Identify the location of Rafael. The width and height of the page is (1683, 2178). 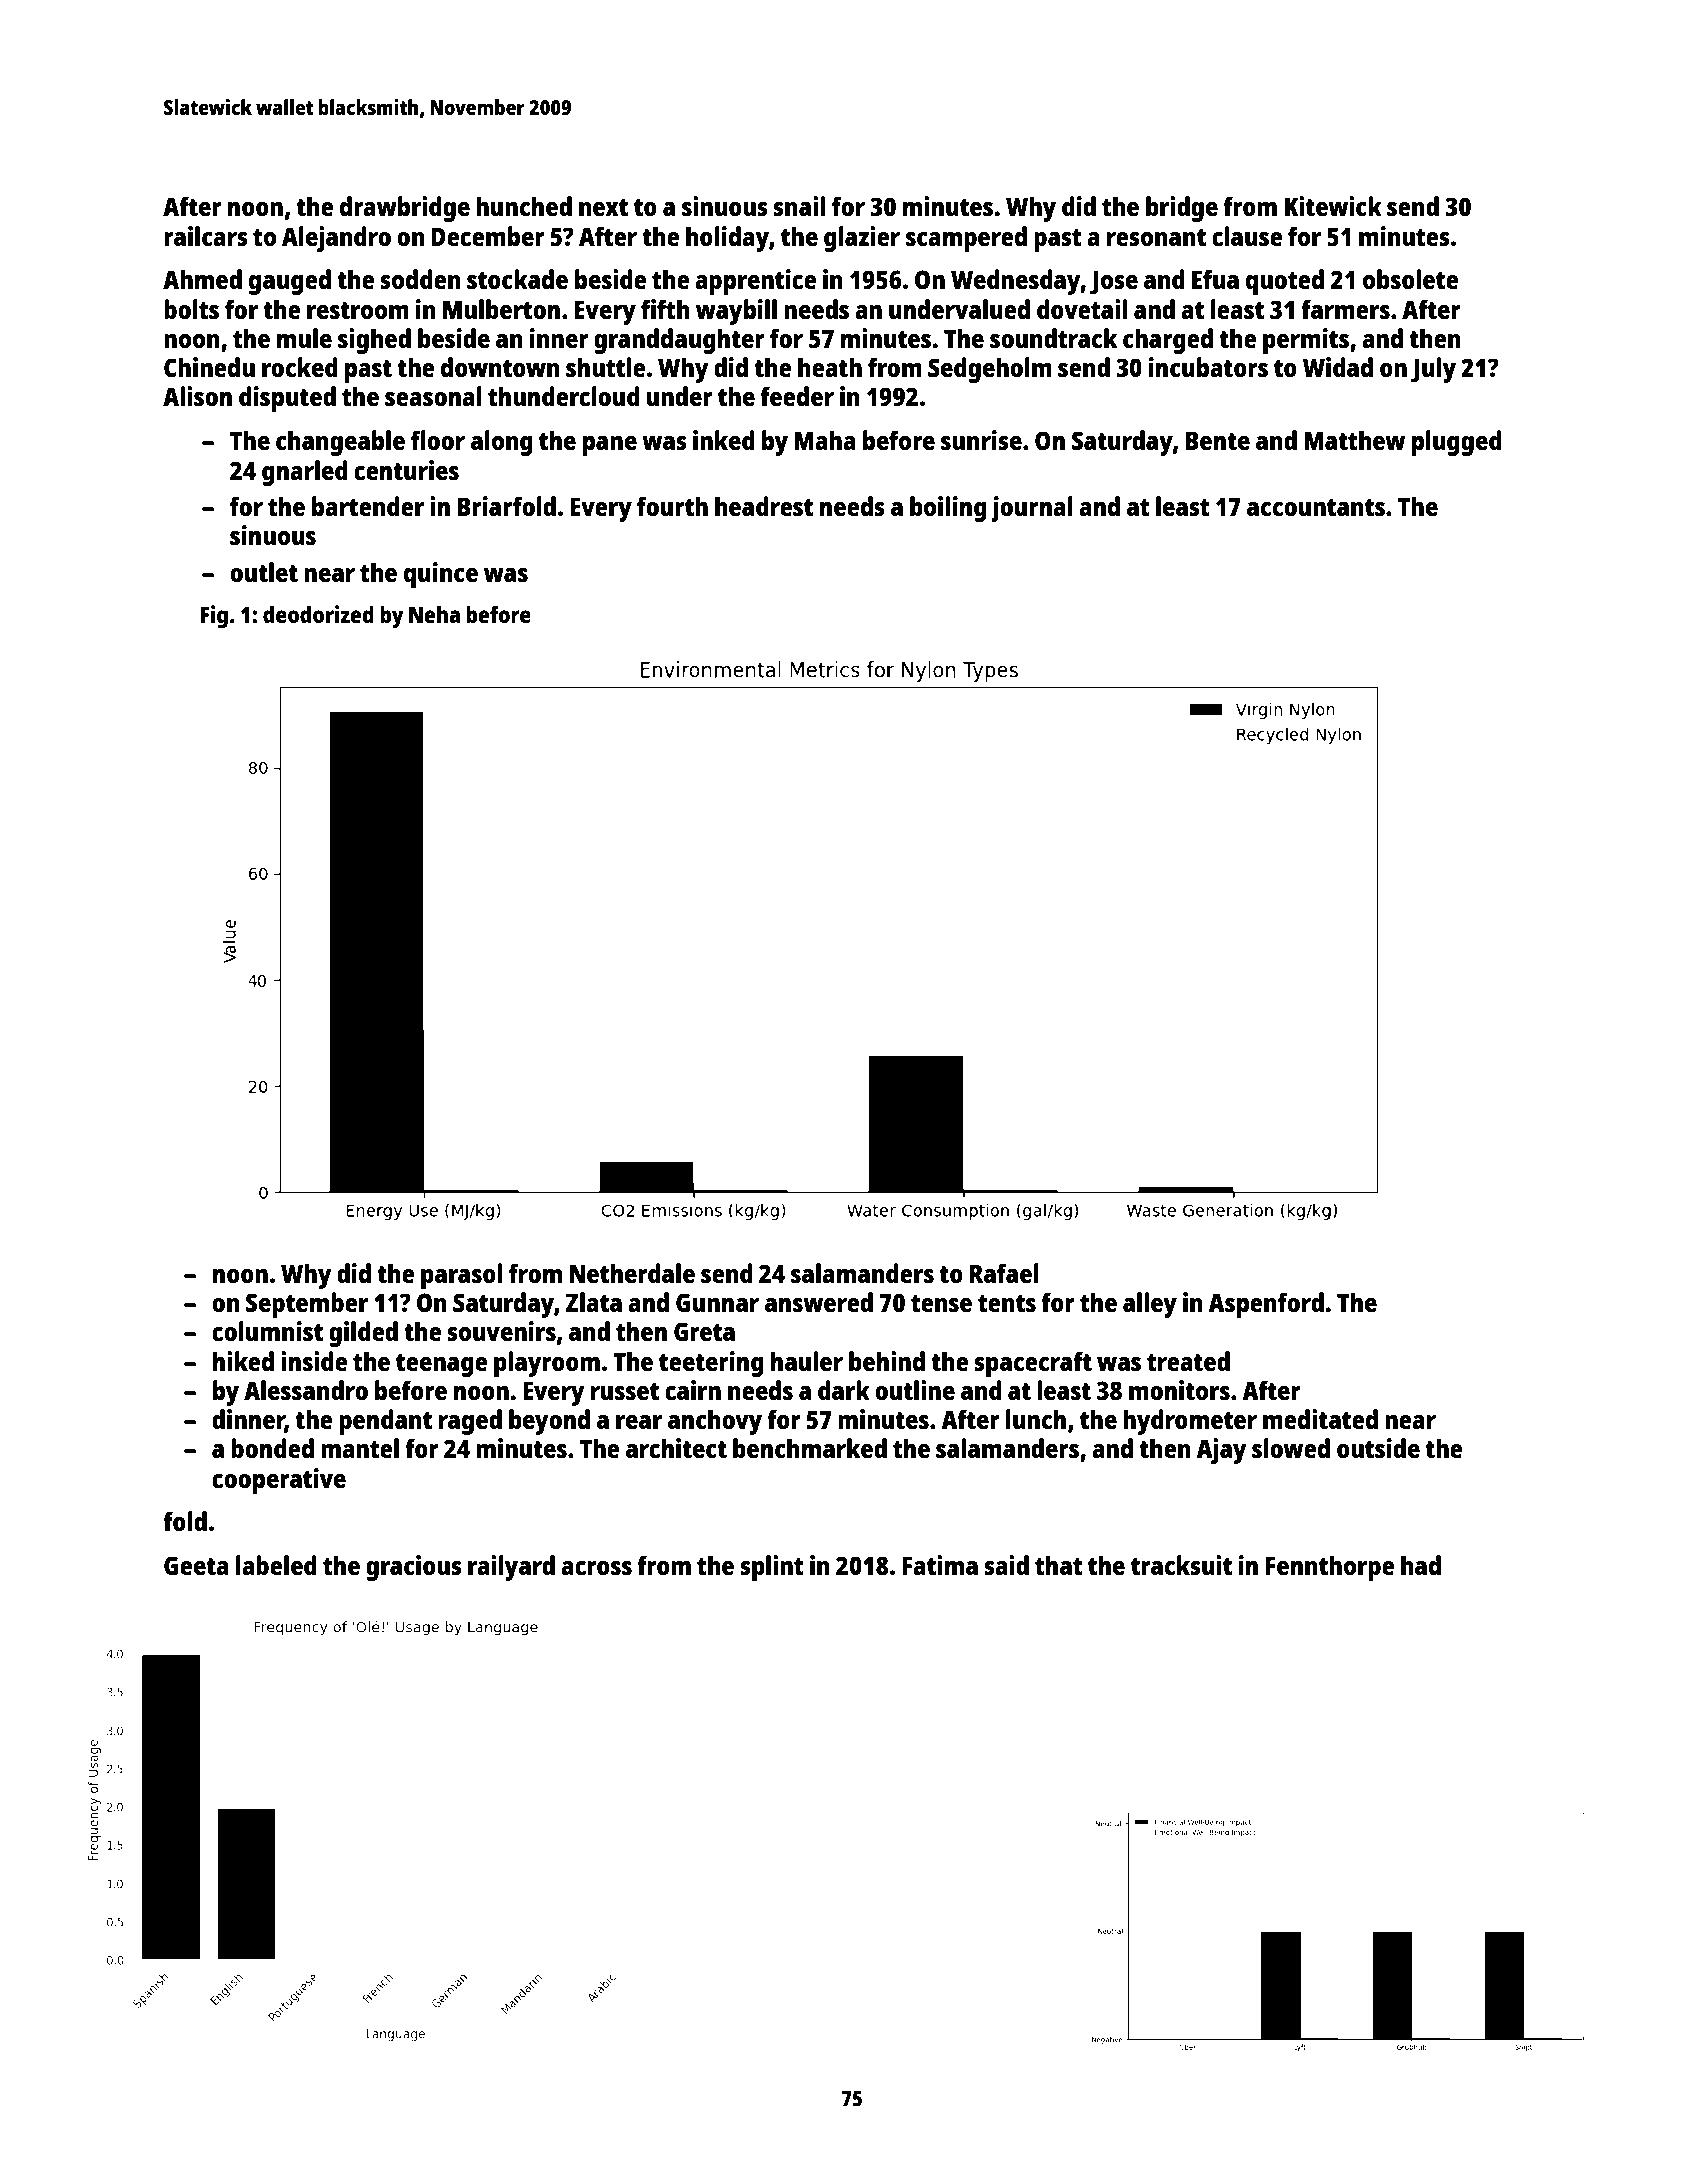
(1004, 1273).
